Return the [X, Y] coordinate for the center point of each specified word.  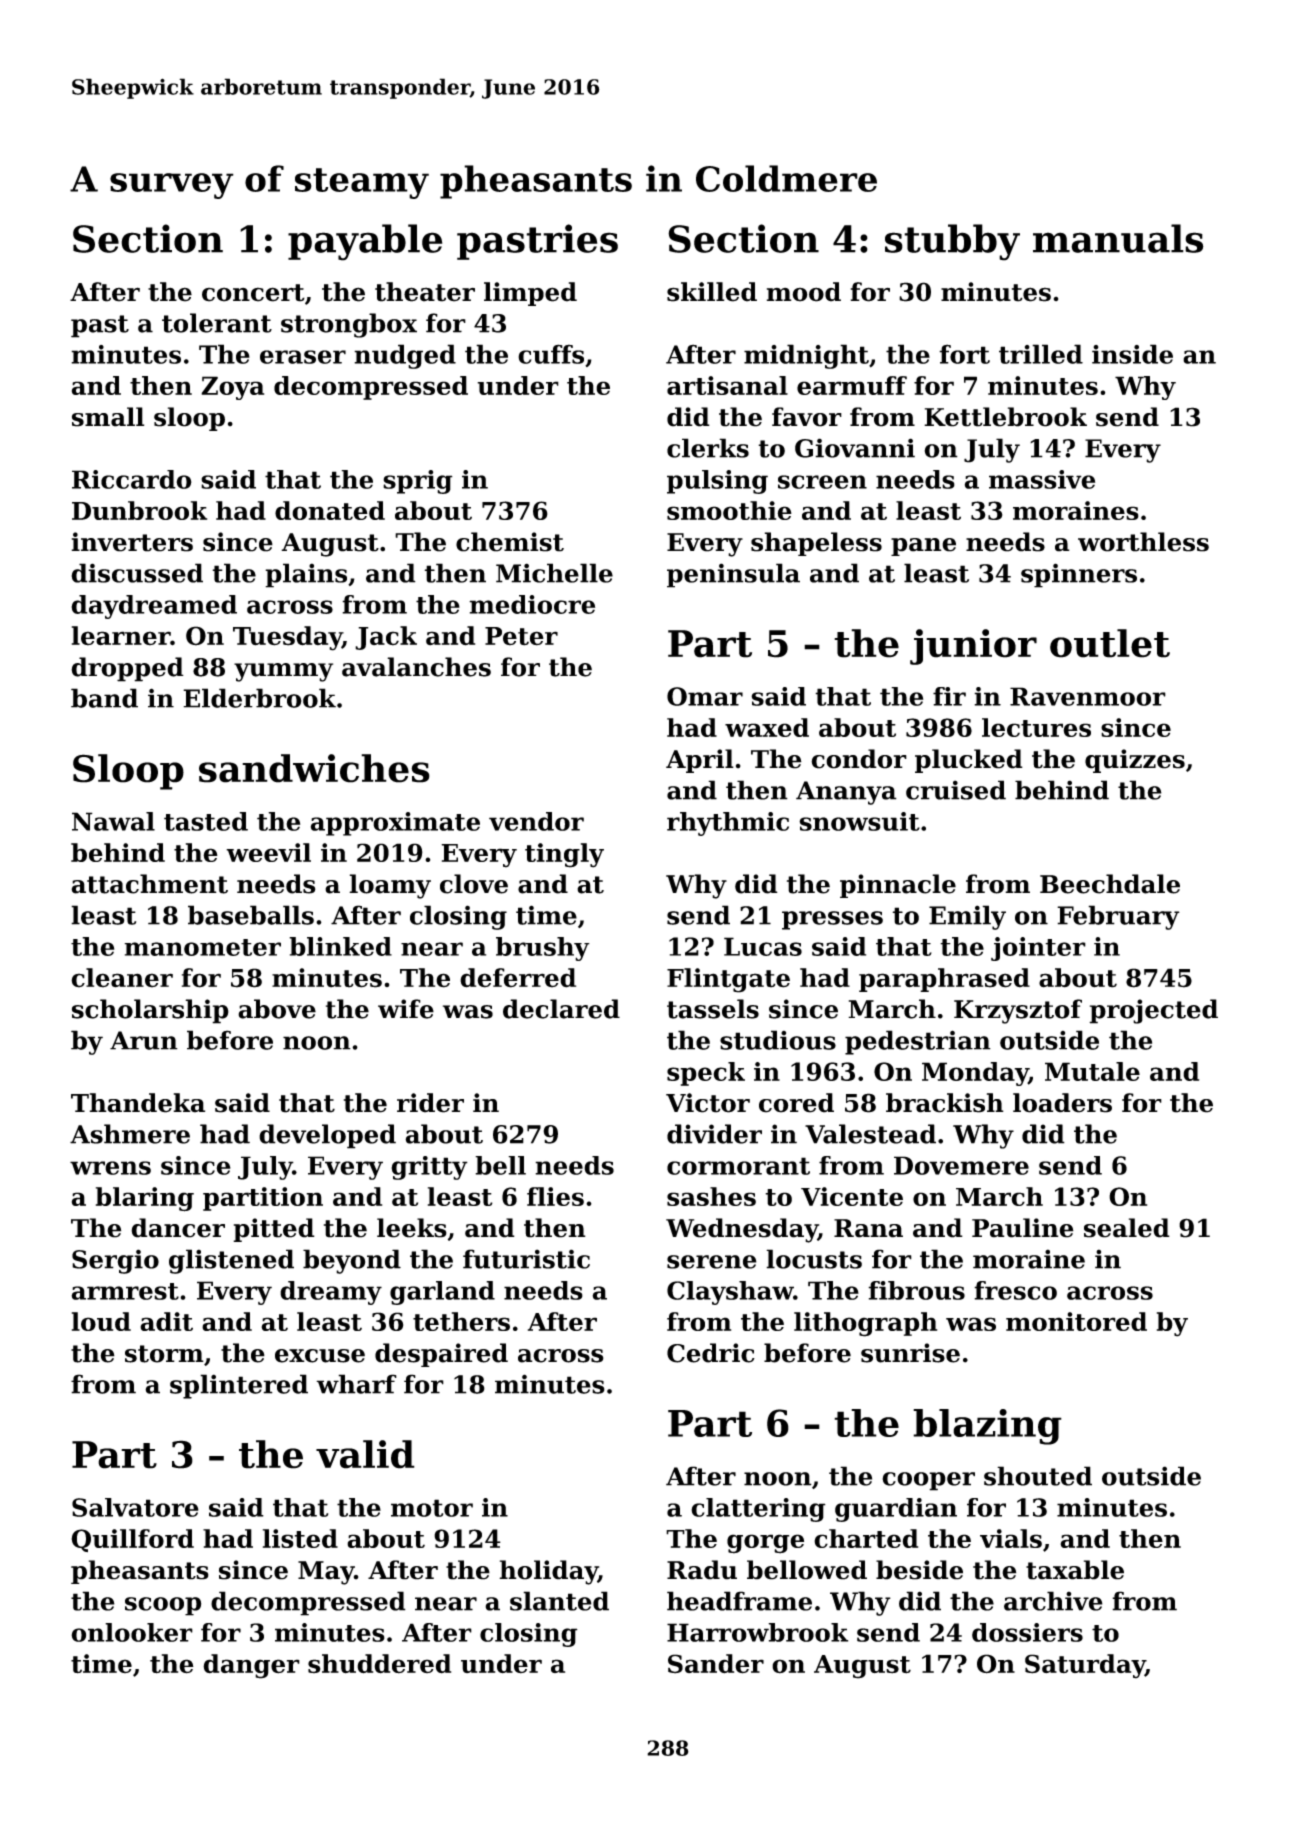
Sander [716, 1664]
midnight [806, 356]
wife [406, 1009]
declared [561, 1009]
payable [365, 242]
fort [964, 354]
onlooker [132, 1632]
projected [1153, 1011]
